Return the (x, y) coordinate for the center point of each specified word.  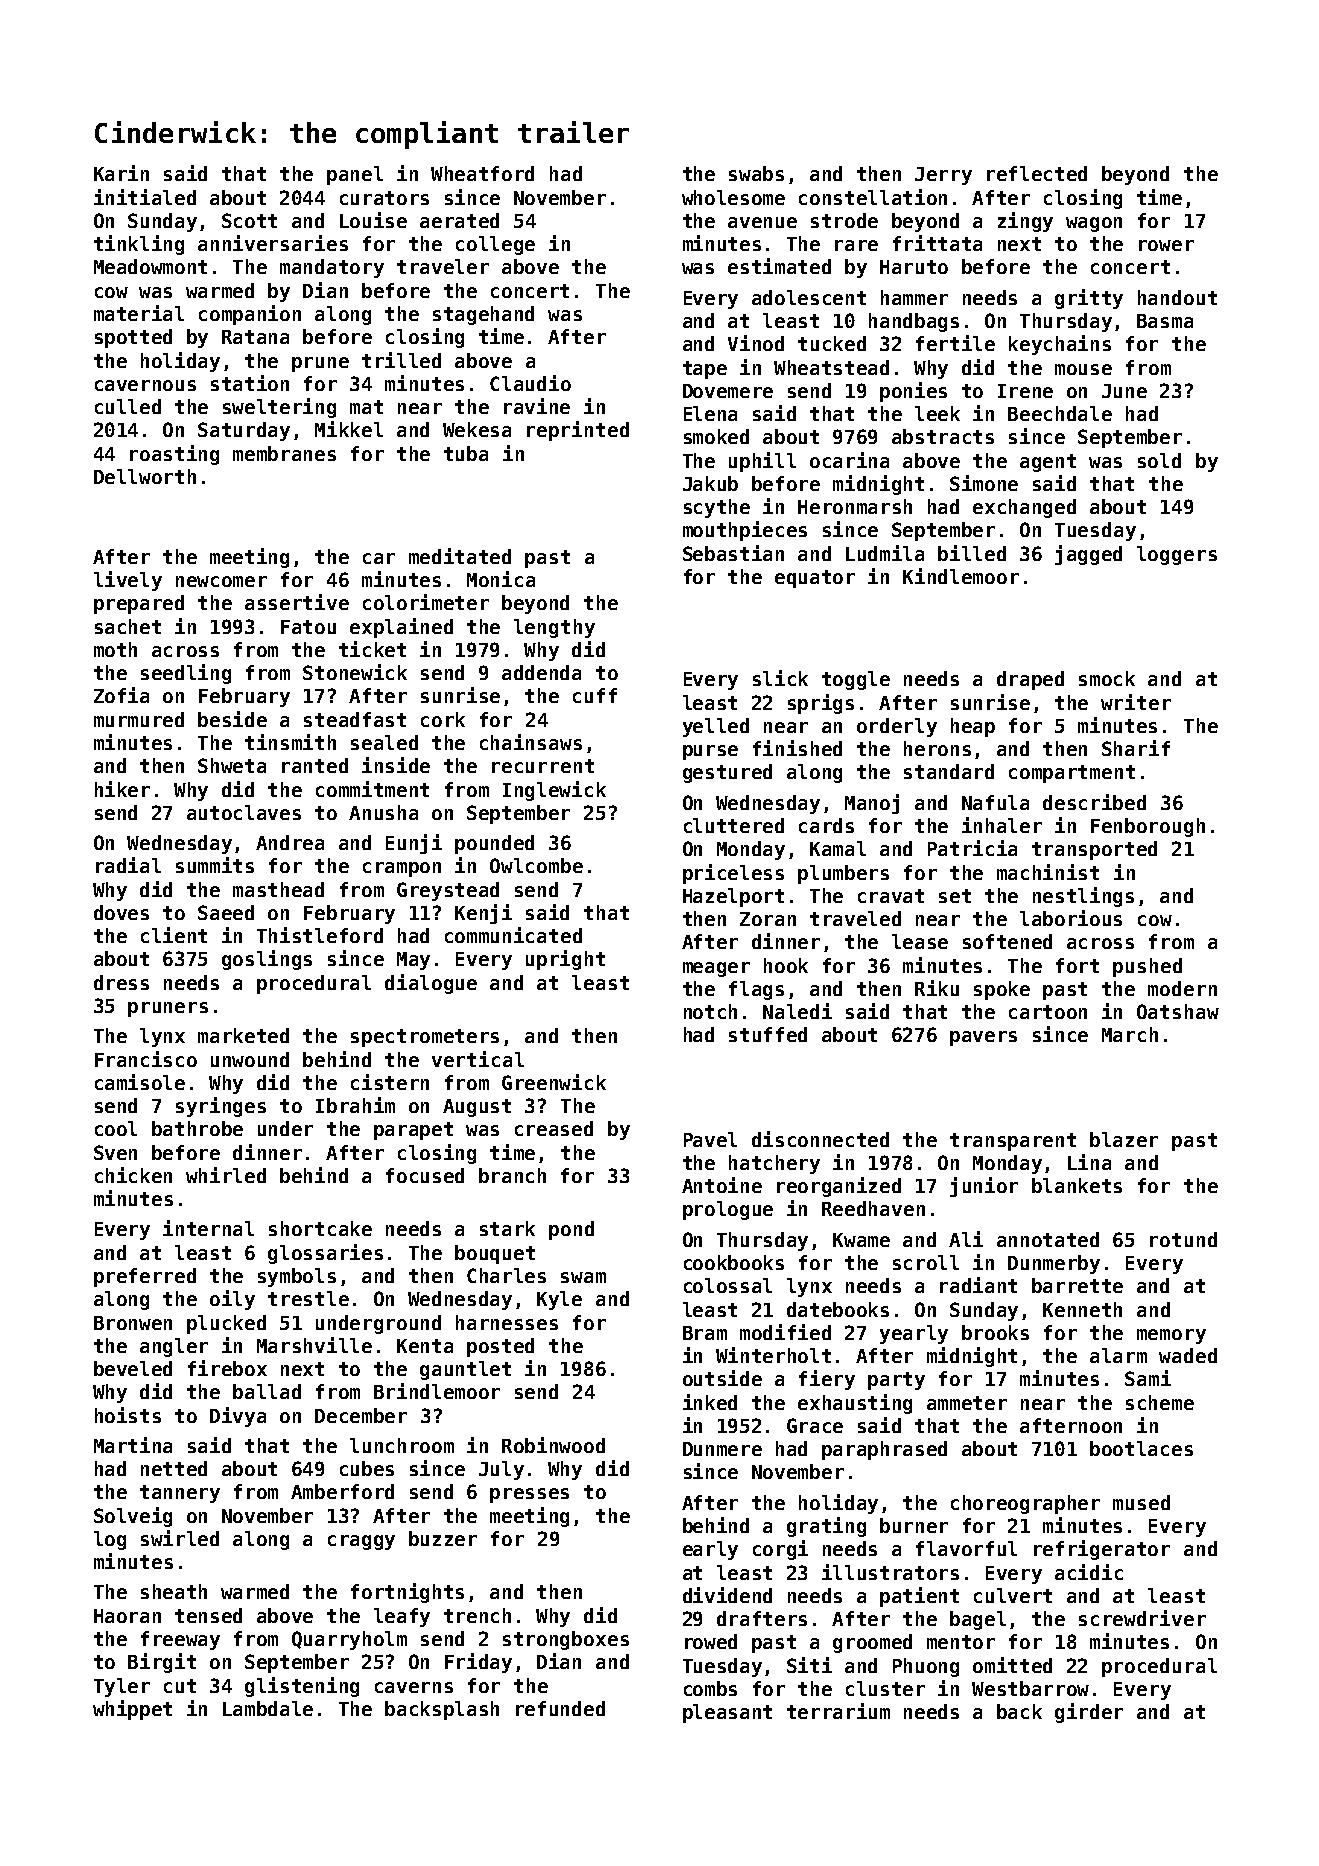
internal (208, 1228)
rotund (1183, 1239)
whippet (132, 1710)
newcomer (221, 581)
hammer (914, 297)
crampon (402, 869)
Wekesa (477, 429)
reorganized (839, 1187)
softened (1007, 941)
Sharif (1136, 748)
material (139, 313)
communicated (513, 935)
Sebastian (733, 553)
